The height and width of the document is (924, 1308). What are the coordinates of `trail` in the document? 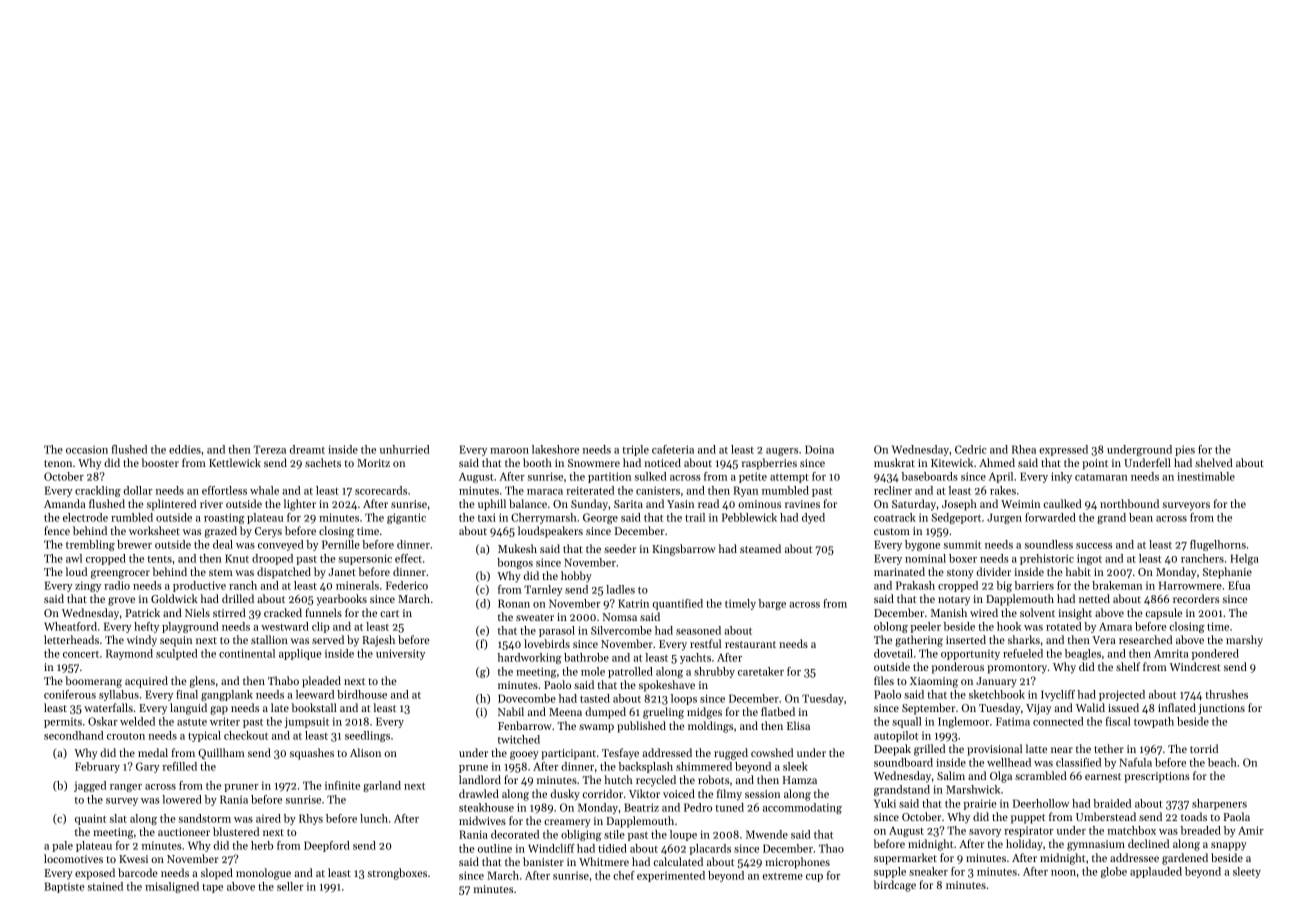 It's located at (695, 517).
